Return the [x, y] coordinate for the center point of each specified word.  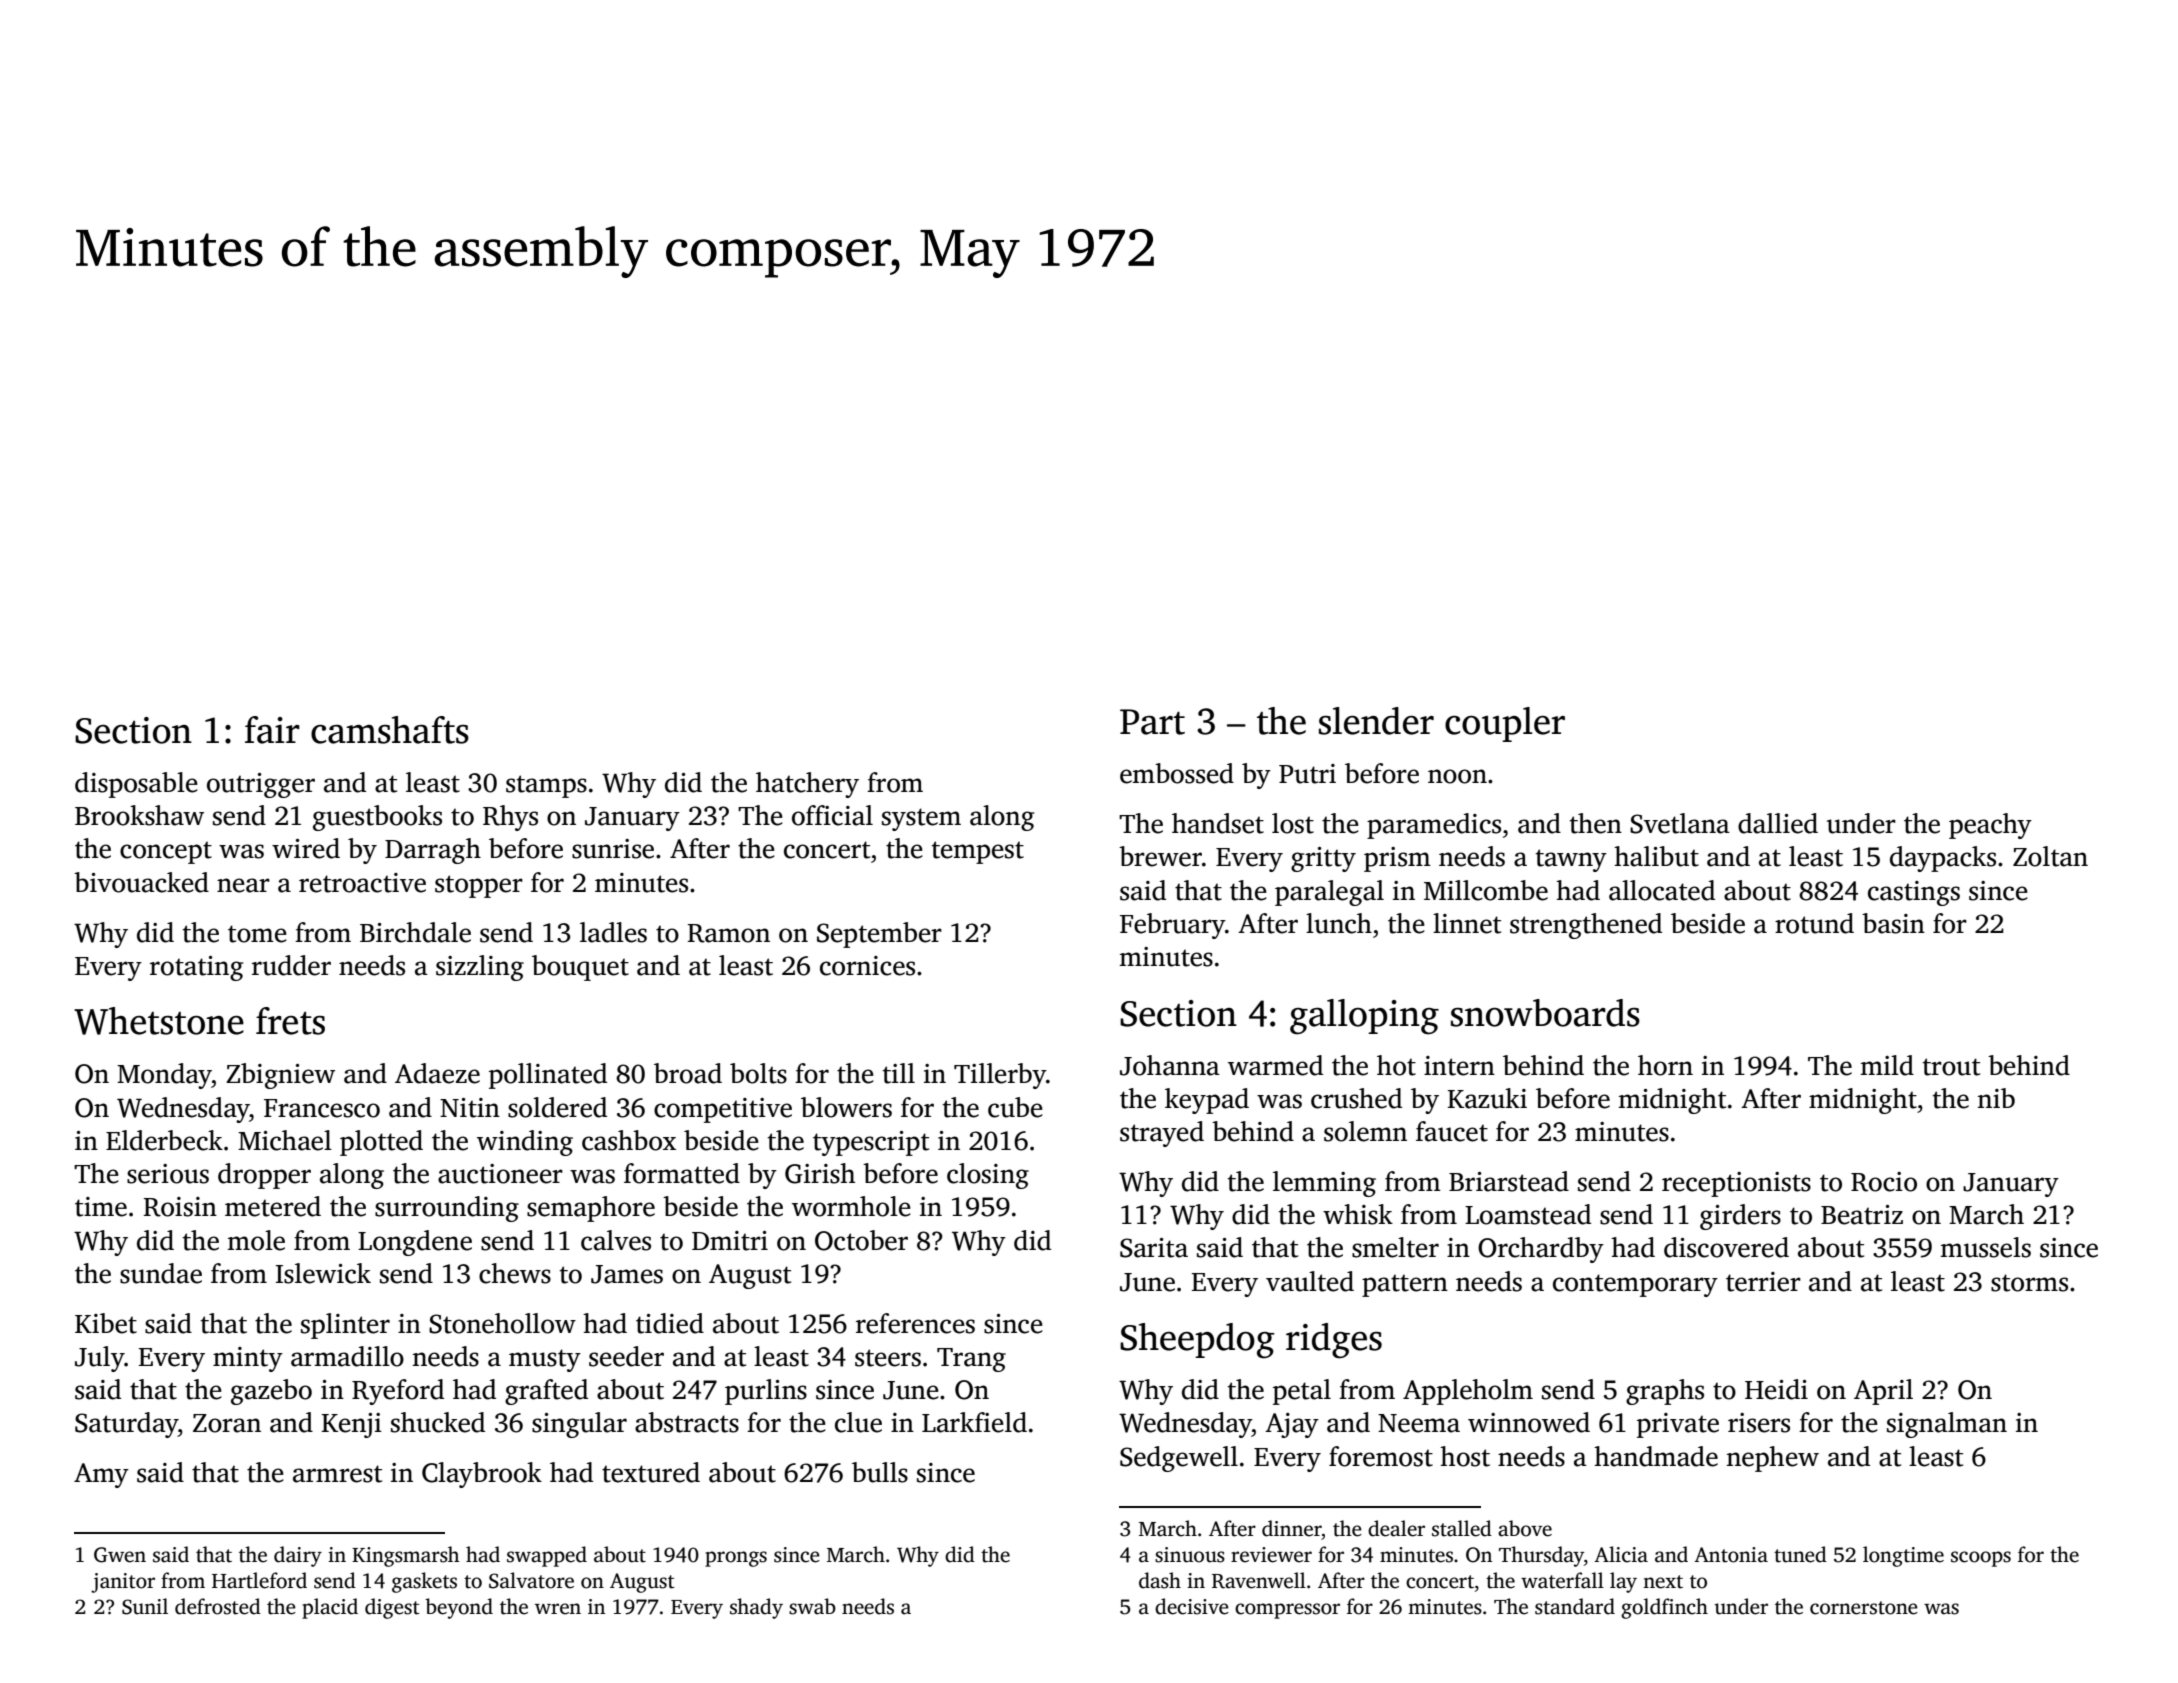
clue [858, 1422]
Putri [1307, 774]
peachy [1990, 826]
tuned [1800, 1554]
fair [272, 730]
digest [392, 1608]
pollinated [548, 1076]
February [1172, 926]
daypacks [1943, 859]
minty [248, 1359]
